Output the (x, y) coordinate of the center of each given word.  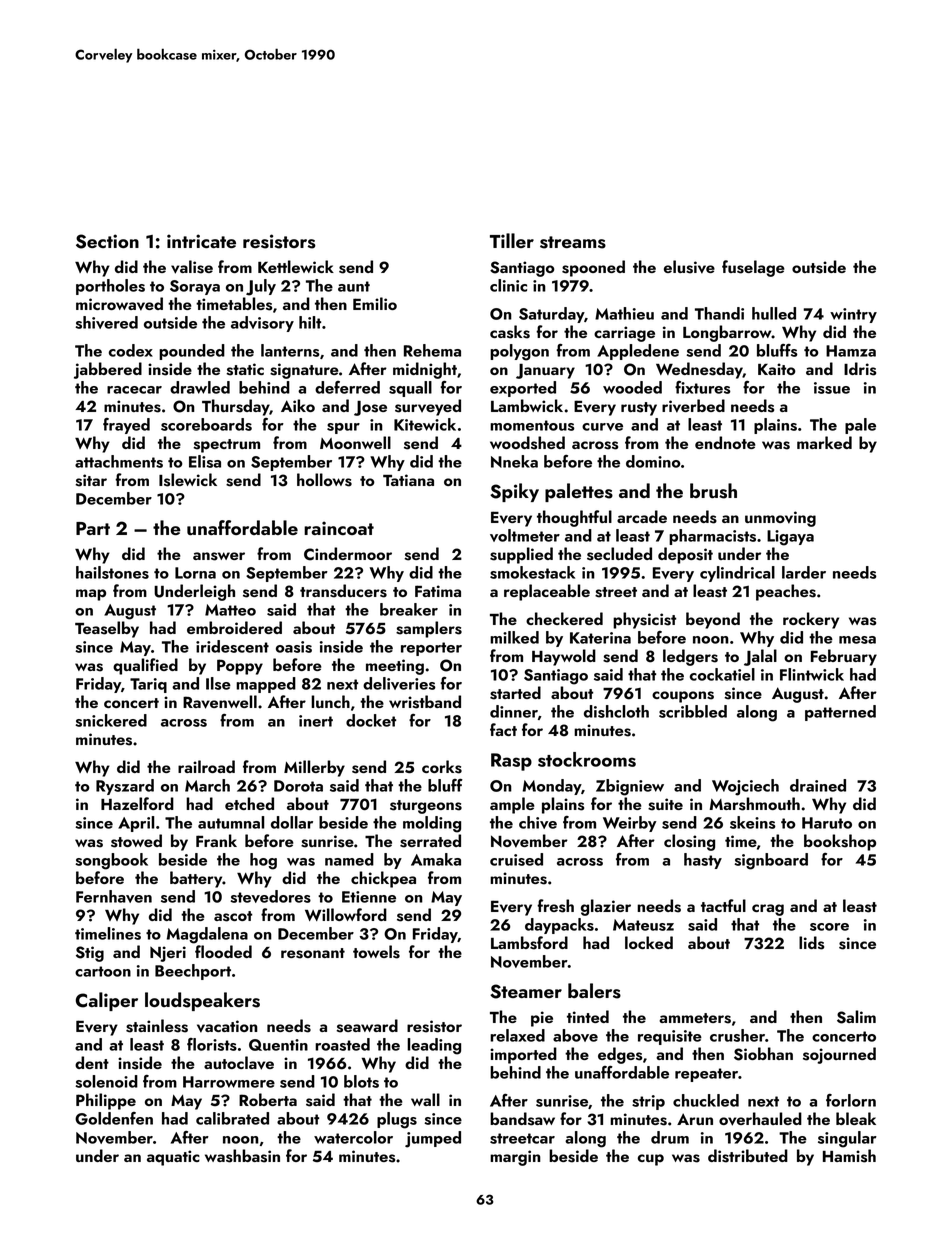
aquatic (173, 1158)
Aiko (298, 405)
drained (818, 785)
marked (824, 442)
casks (510, 332)
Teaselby (107, 629)
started (515, 693)
